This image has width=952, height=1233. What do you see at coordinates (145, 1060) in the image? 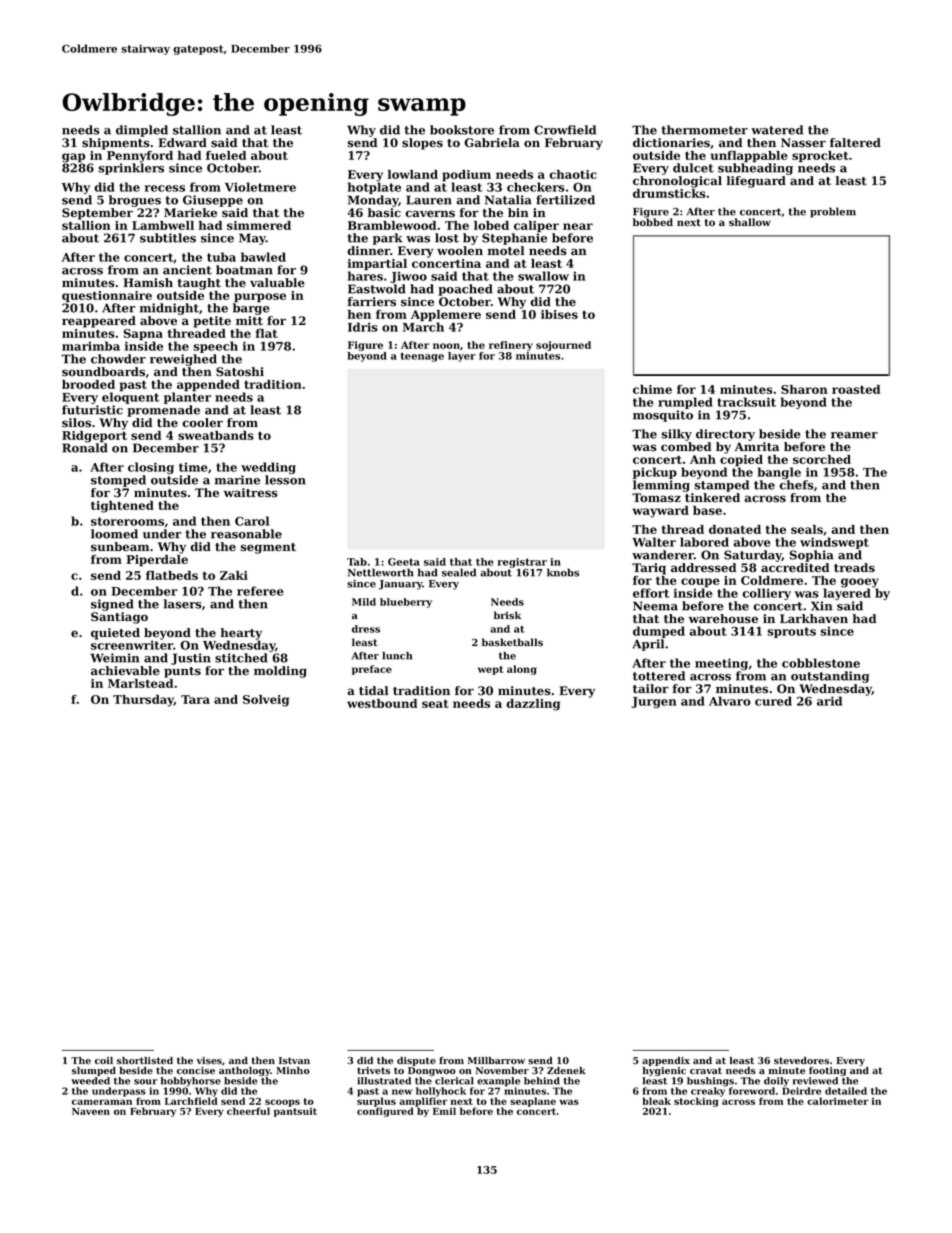
I see `shortlisted` at bounding box center [145, 1060].
